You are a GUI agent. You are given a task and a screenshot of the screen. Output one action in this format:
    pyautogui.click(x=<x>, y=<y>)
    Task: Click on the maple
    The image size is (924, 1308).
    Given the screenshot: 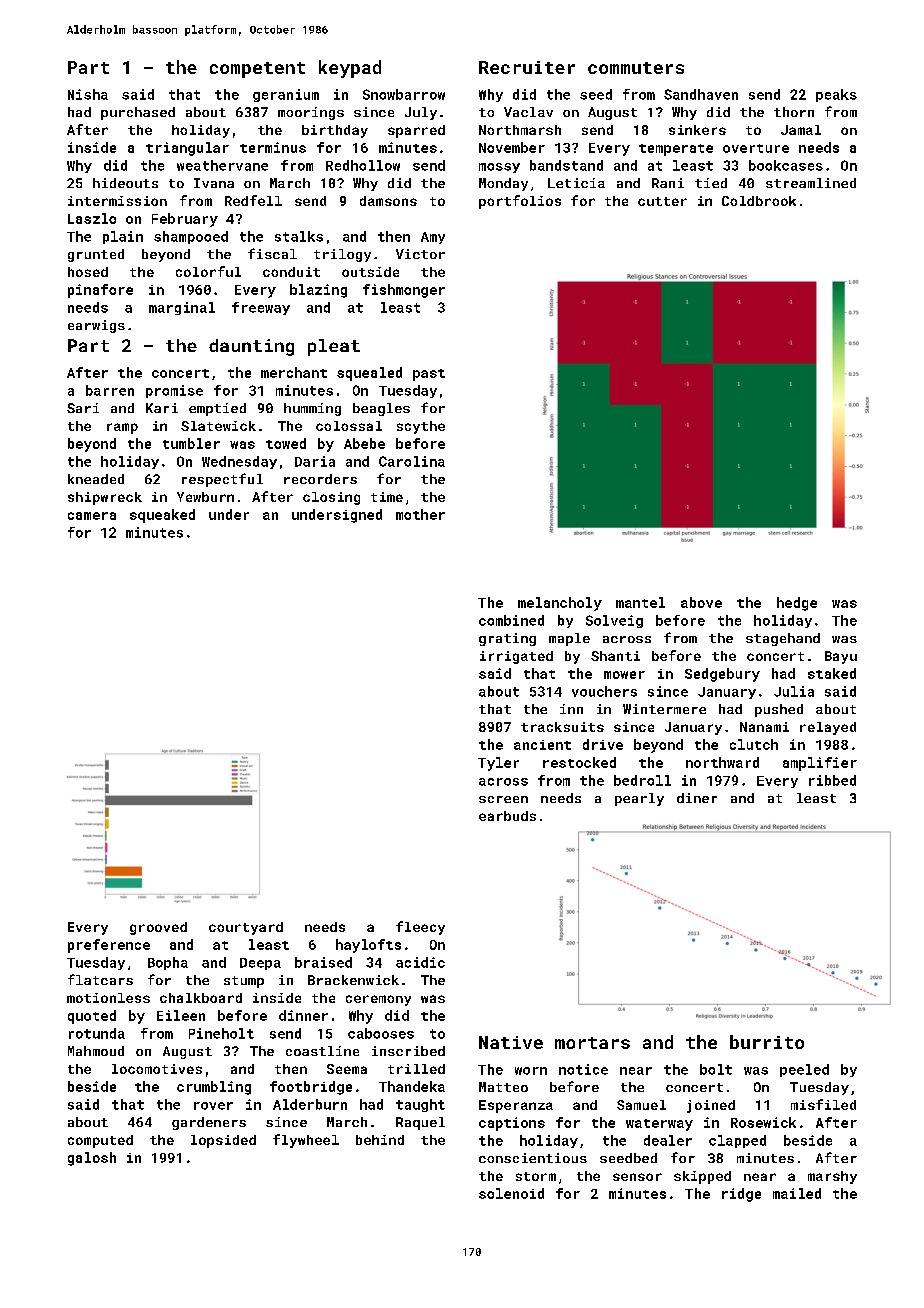 What is the action you would take?
    pyautogui.click(x=569, y=639)
